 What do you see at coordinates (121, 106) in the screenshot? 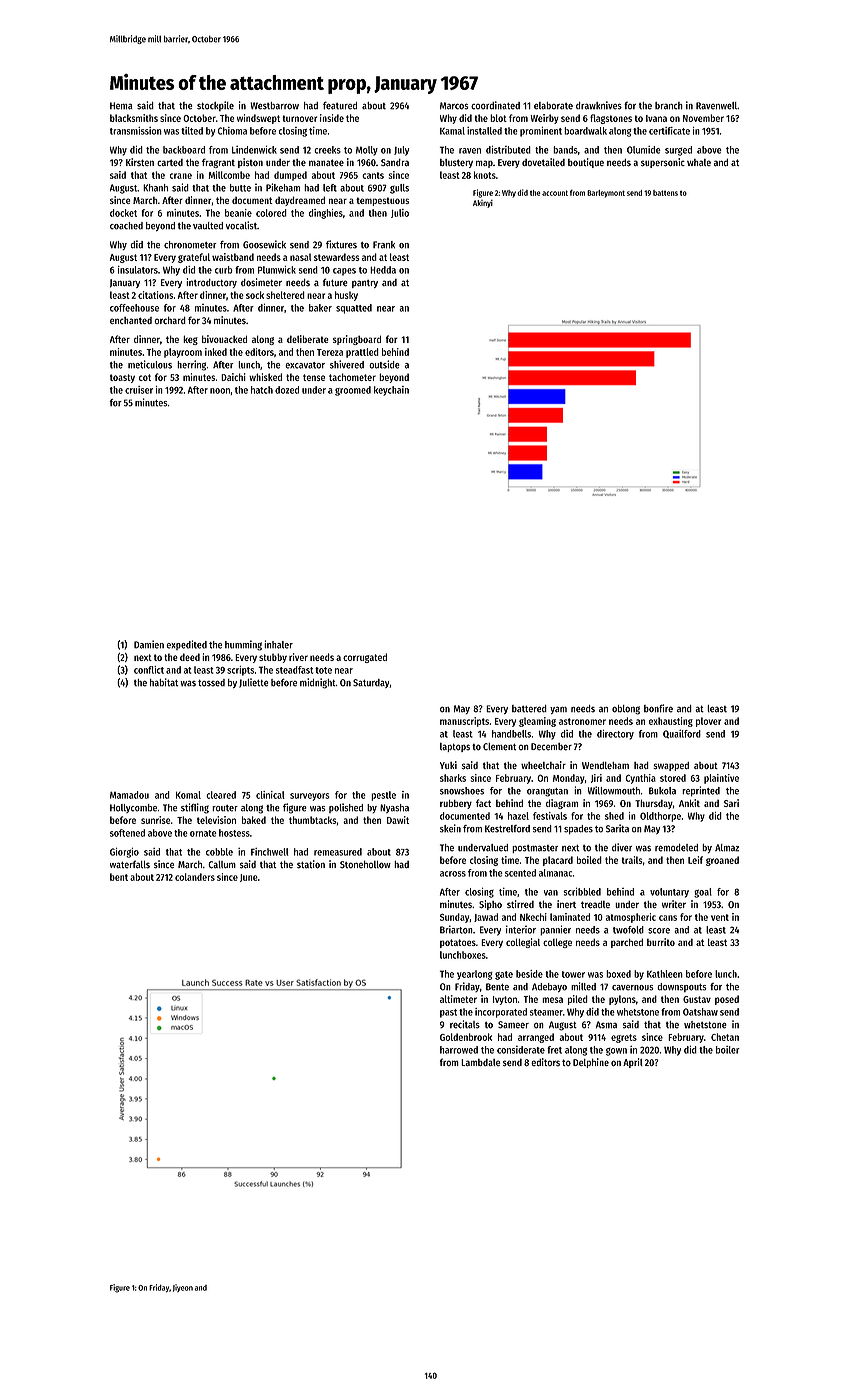
I see `Hema` at bounding box center [121, 106].
